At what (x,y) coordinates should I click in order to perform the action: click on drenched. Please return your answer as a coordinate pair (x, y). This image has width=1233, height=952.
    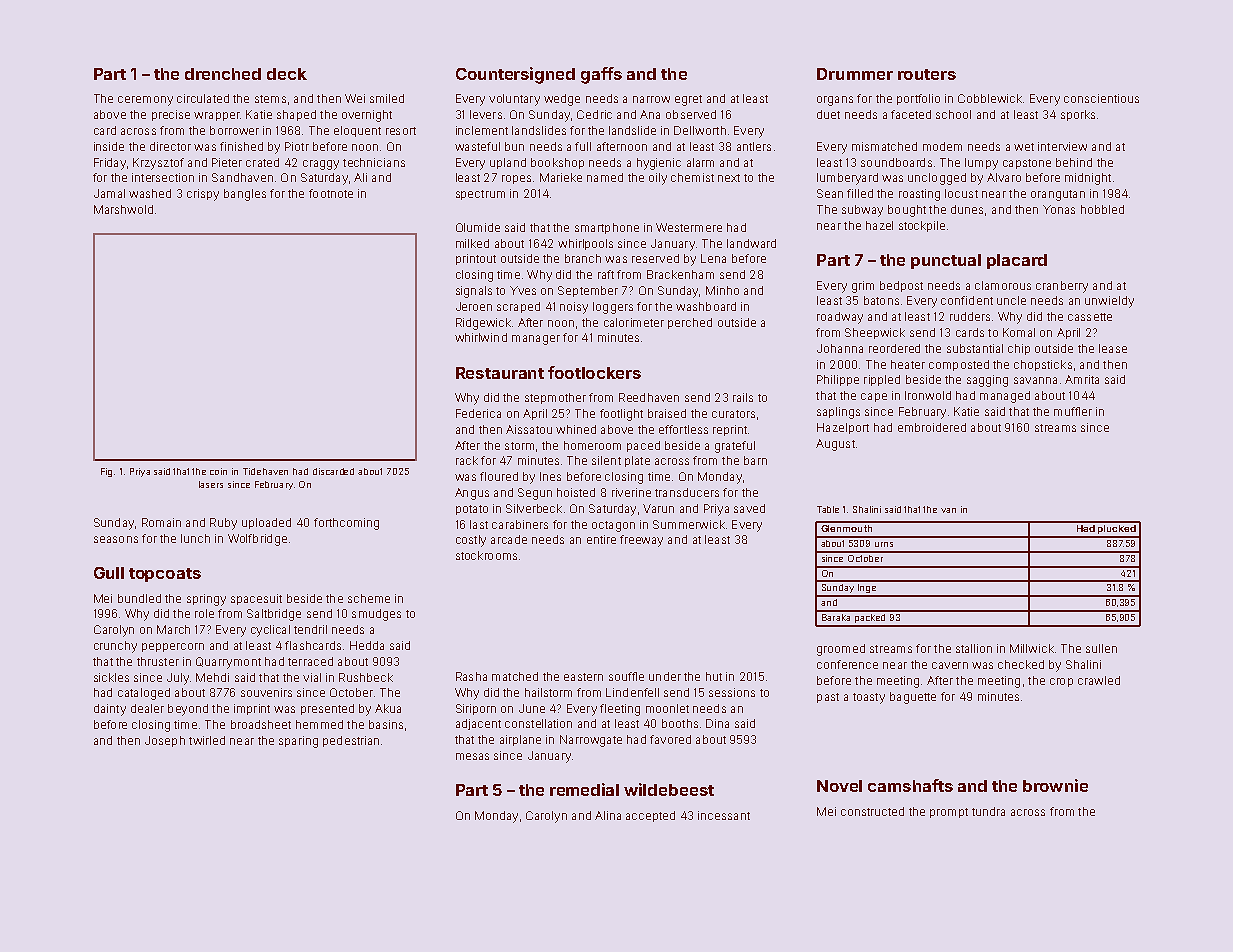
    Looking at the image, I should click on (223, 74).
